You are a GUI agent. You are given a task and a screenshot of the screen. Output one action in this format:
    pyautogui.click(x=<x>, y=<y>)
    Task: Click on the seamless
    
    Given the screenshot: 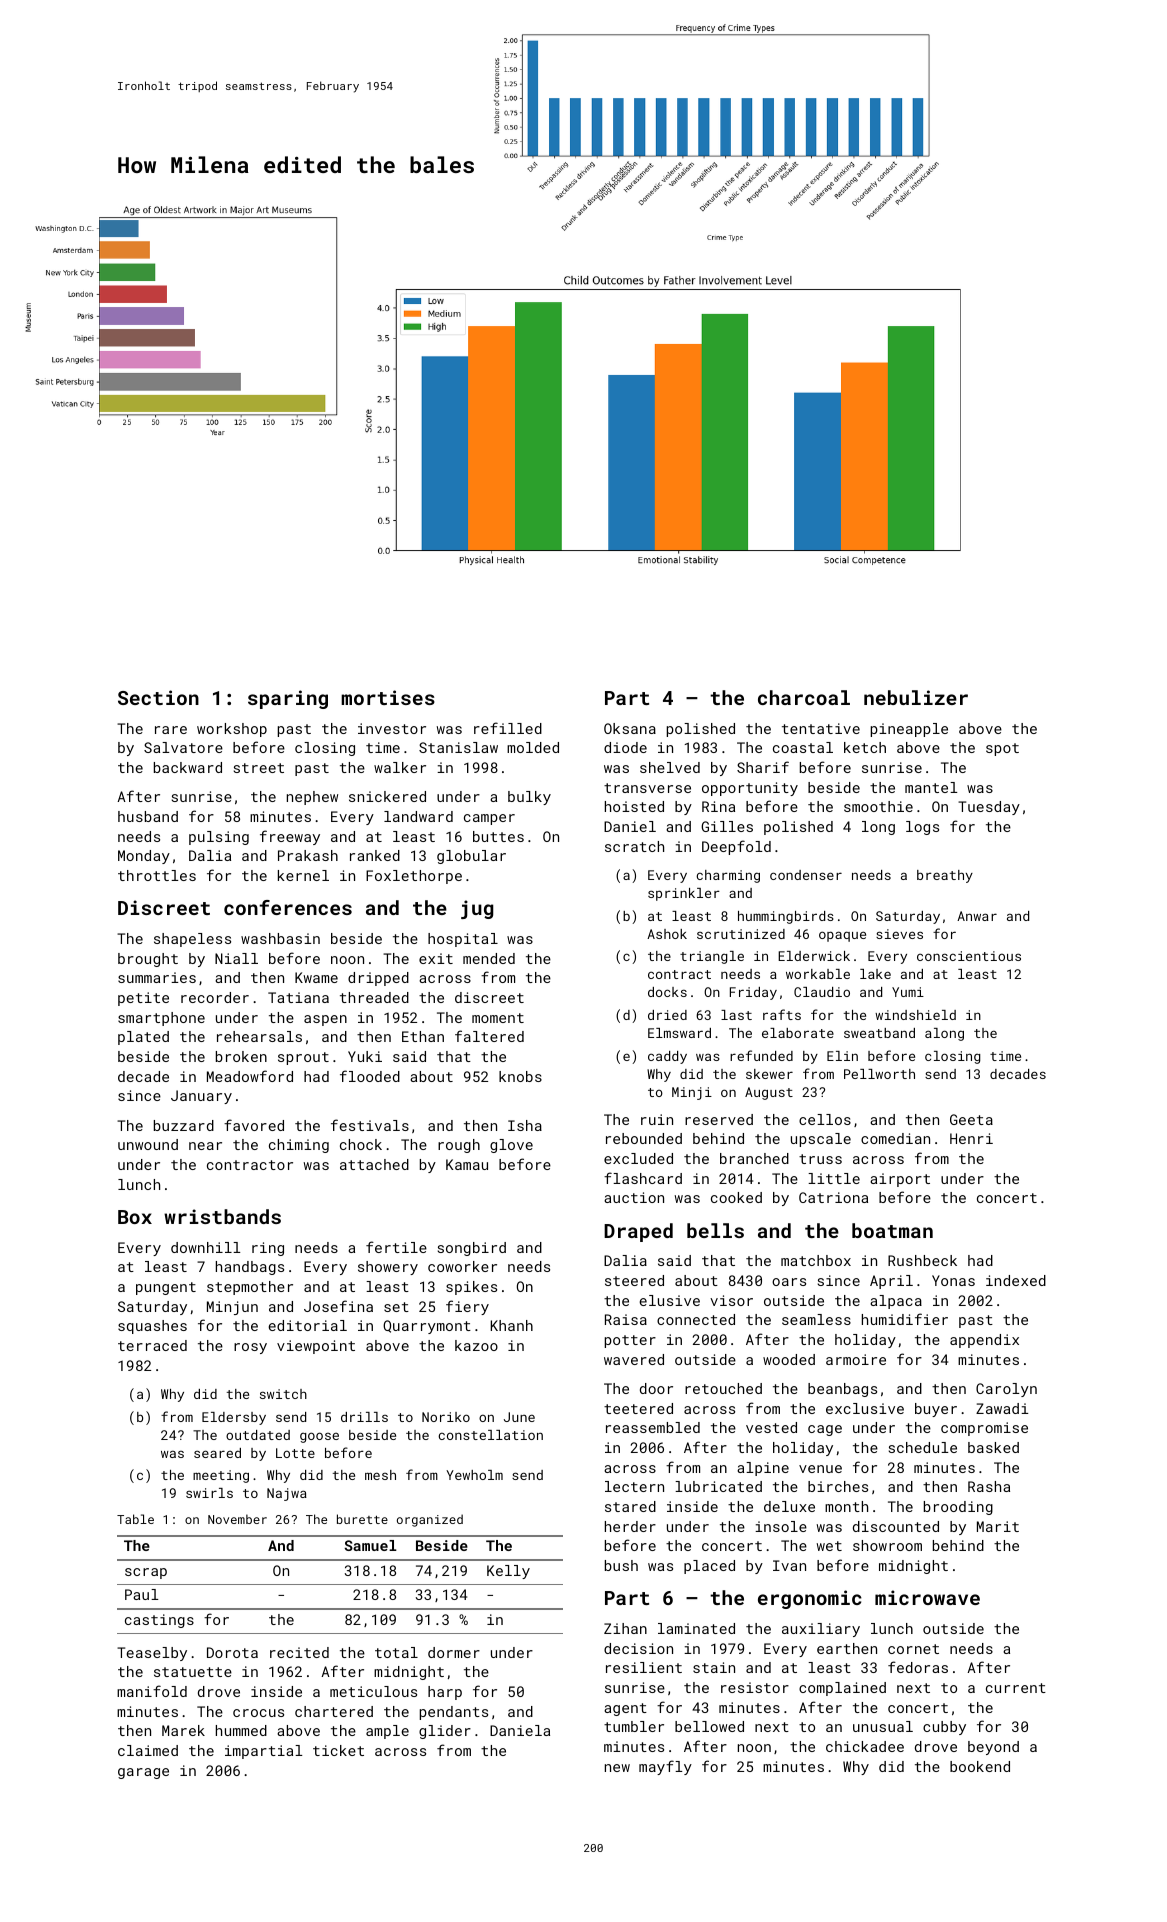 What is the action you would take?
    pyautogui.click(x=816, y=1319)
